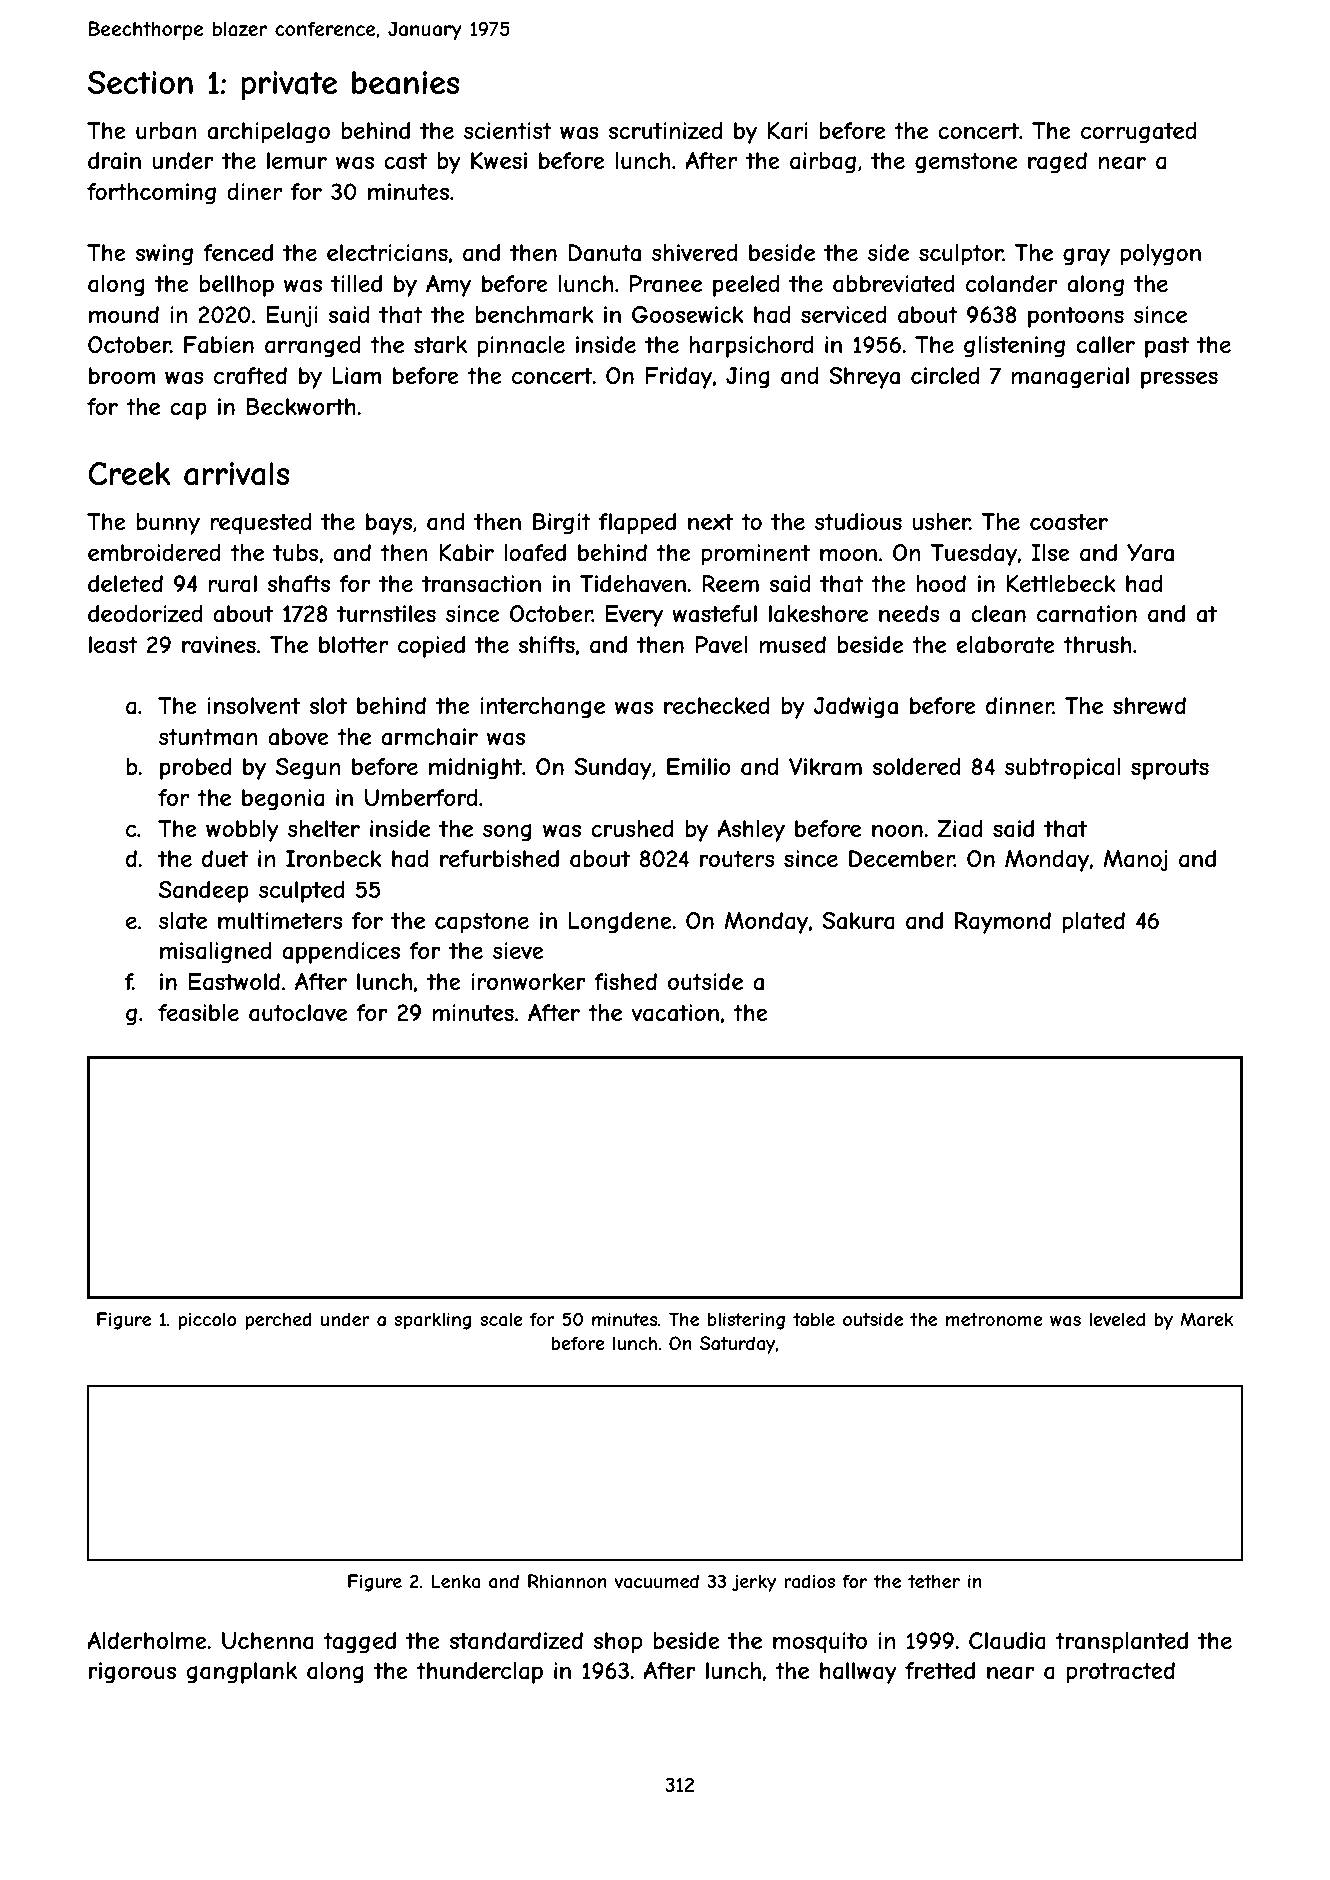 The image size is (1330, 1880). What do you see at coordinates (1093, 923) in the screenshot?
I see `plated` at bounding box center [1093, 923].
